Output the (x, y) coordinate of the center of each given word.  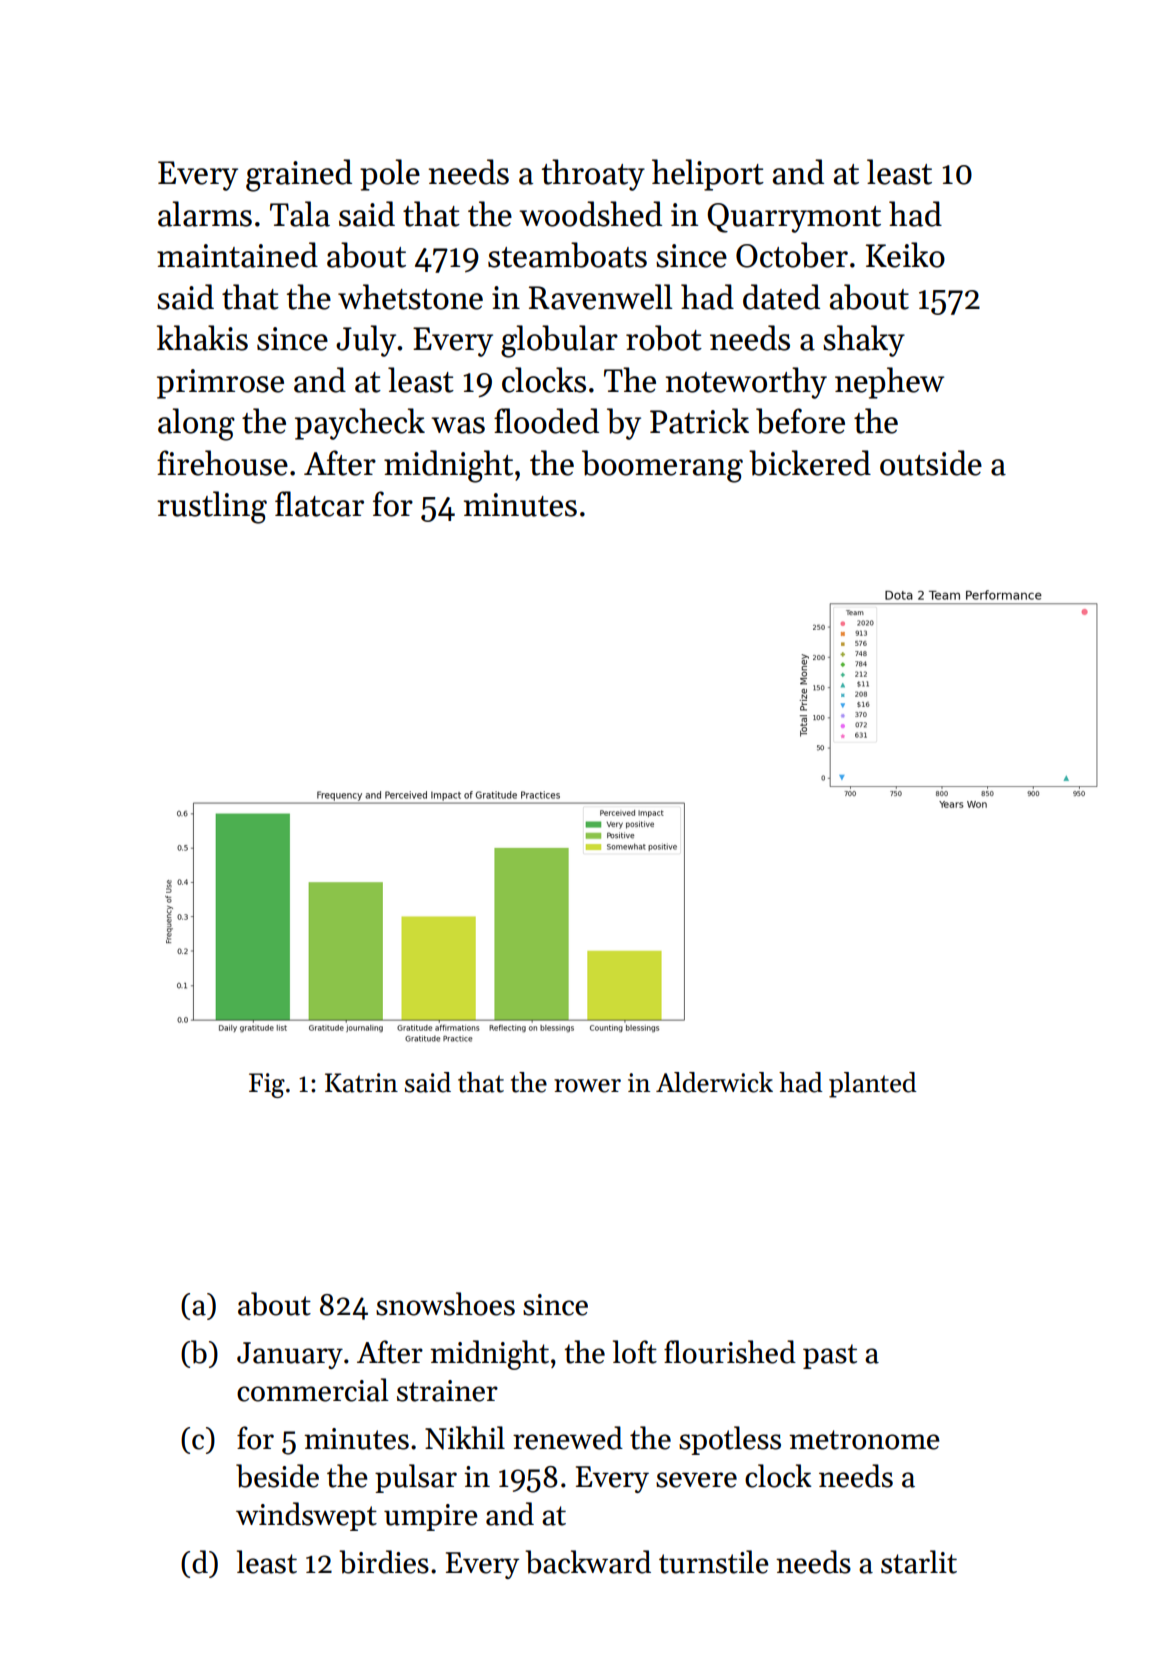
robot (664, 338)
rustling (212, 507)
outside (931, 463)
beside (277, 1476)
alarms (205, 214)
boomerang (662, 466)
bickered (810, 463)
